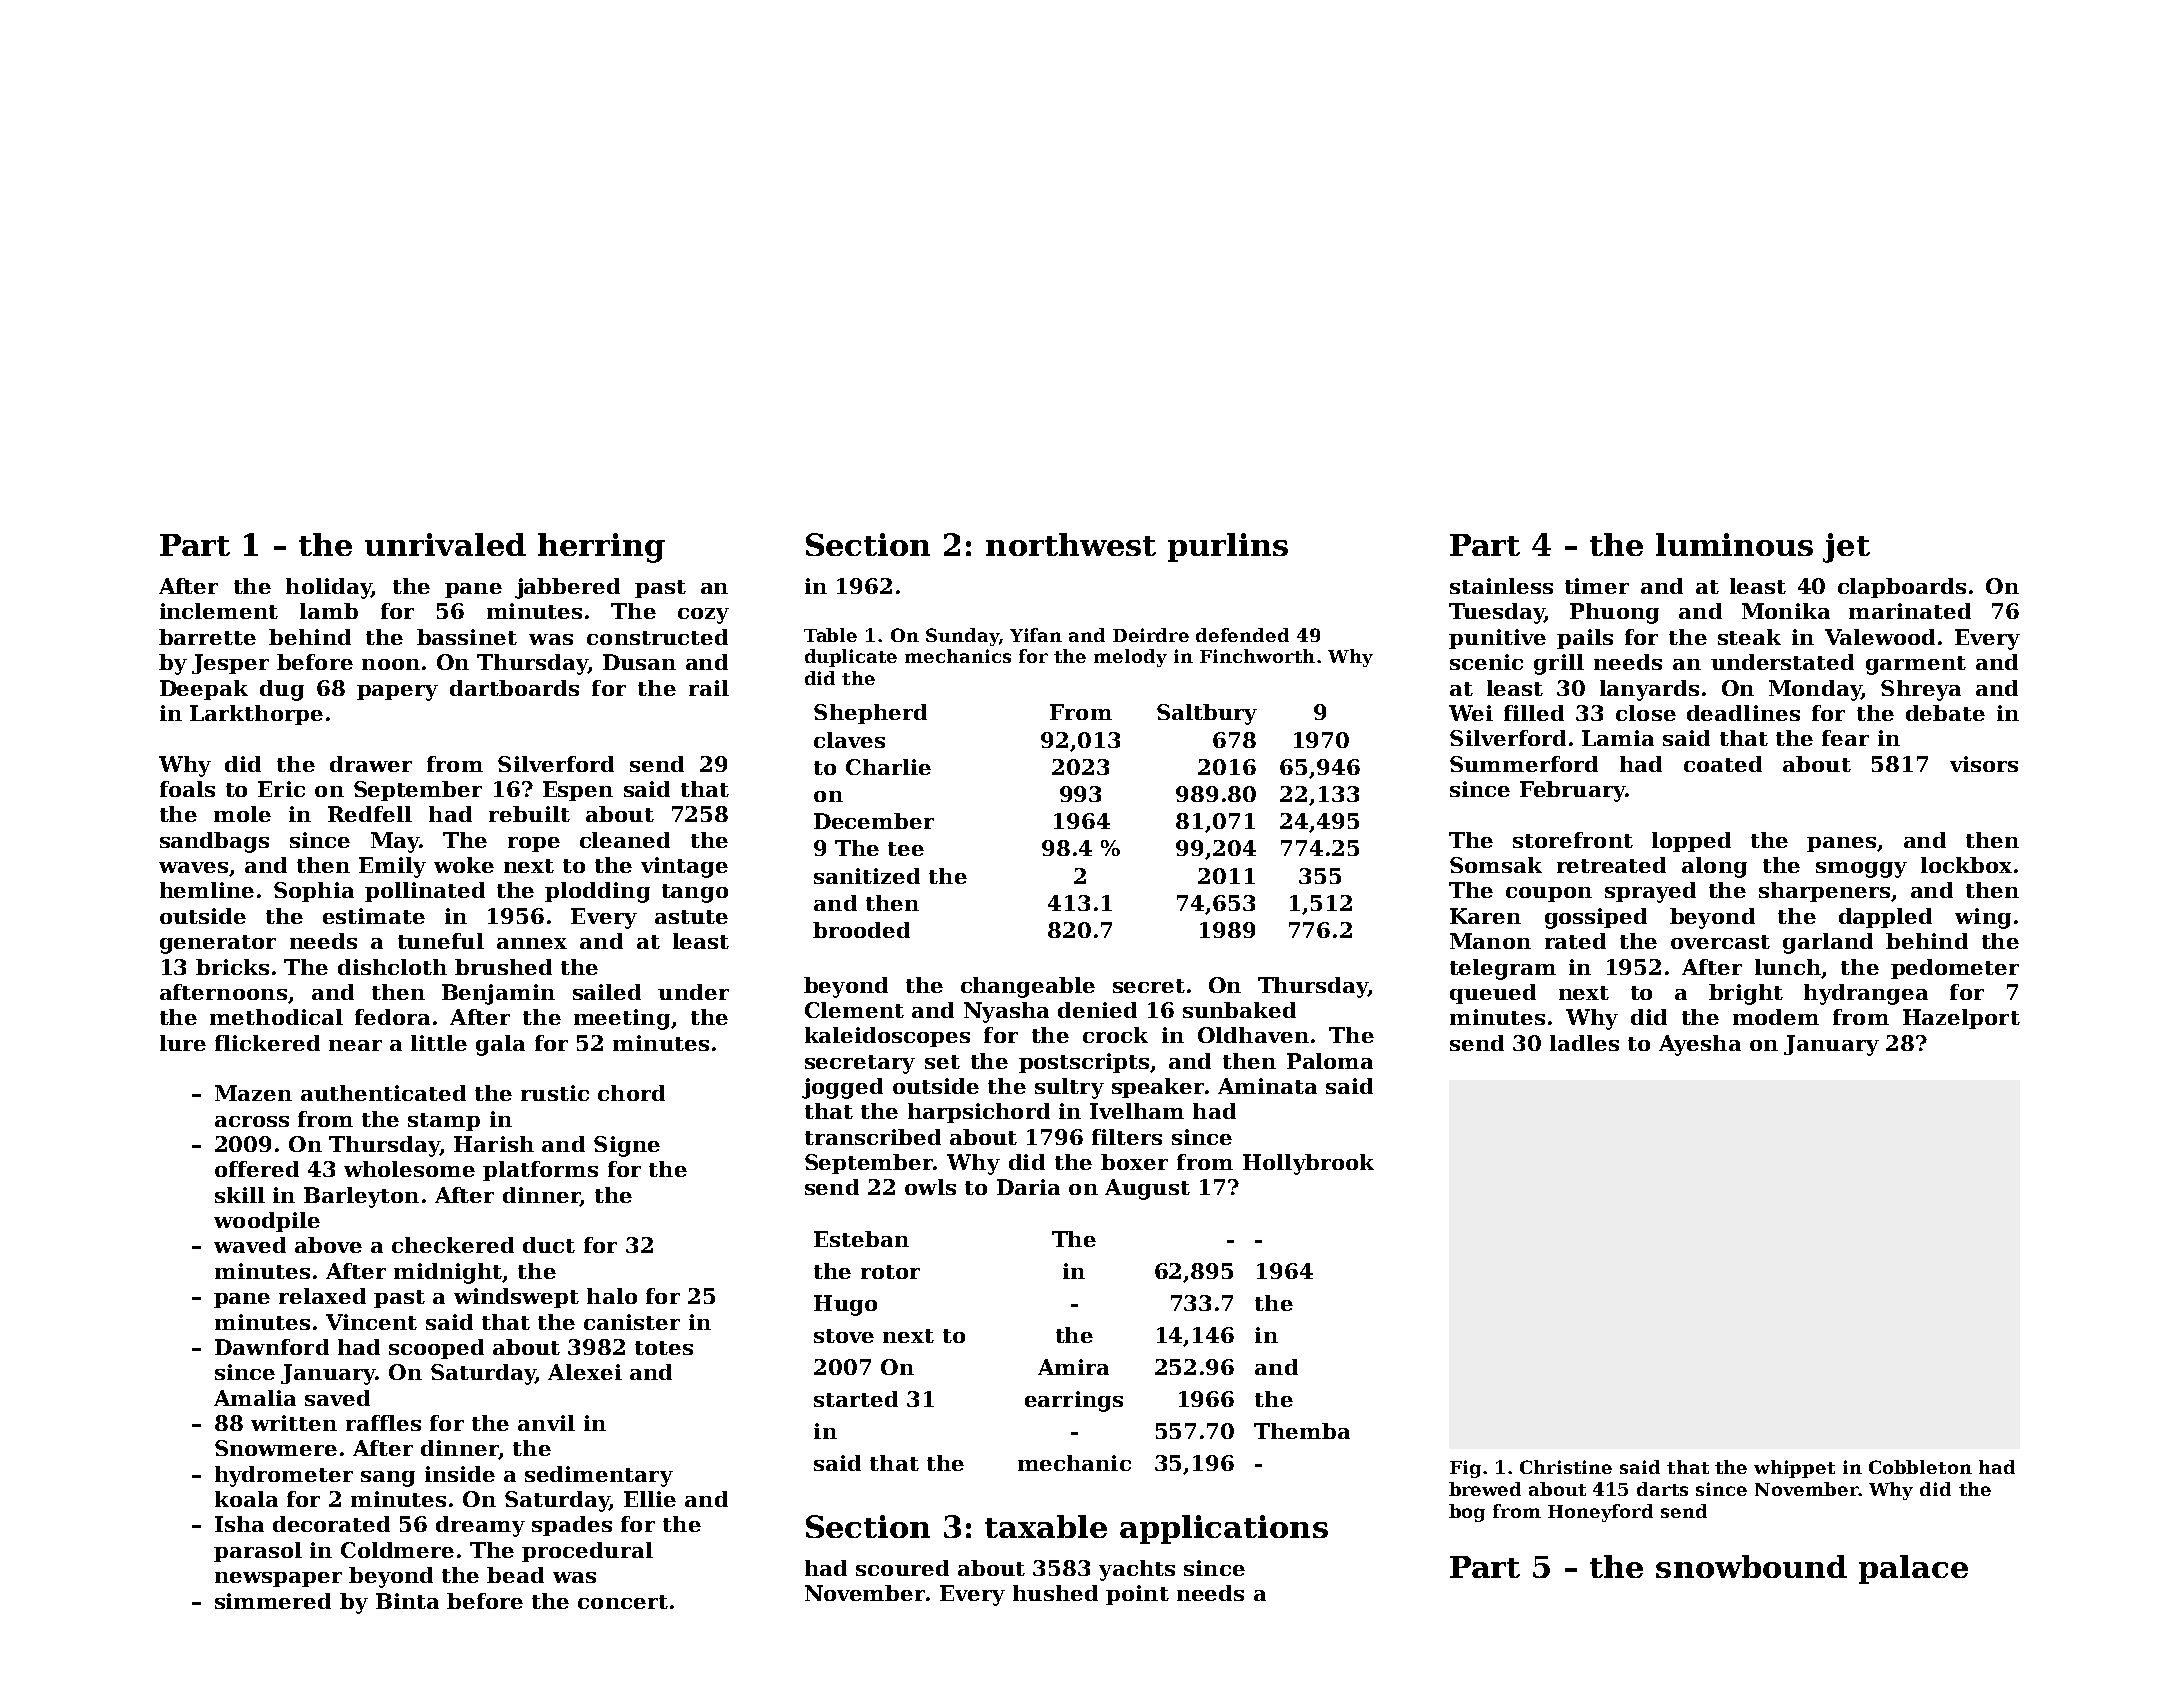 This screenshot has height=1683, width=2178. I want to click on palace, so click(1913, 1569).
